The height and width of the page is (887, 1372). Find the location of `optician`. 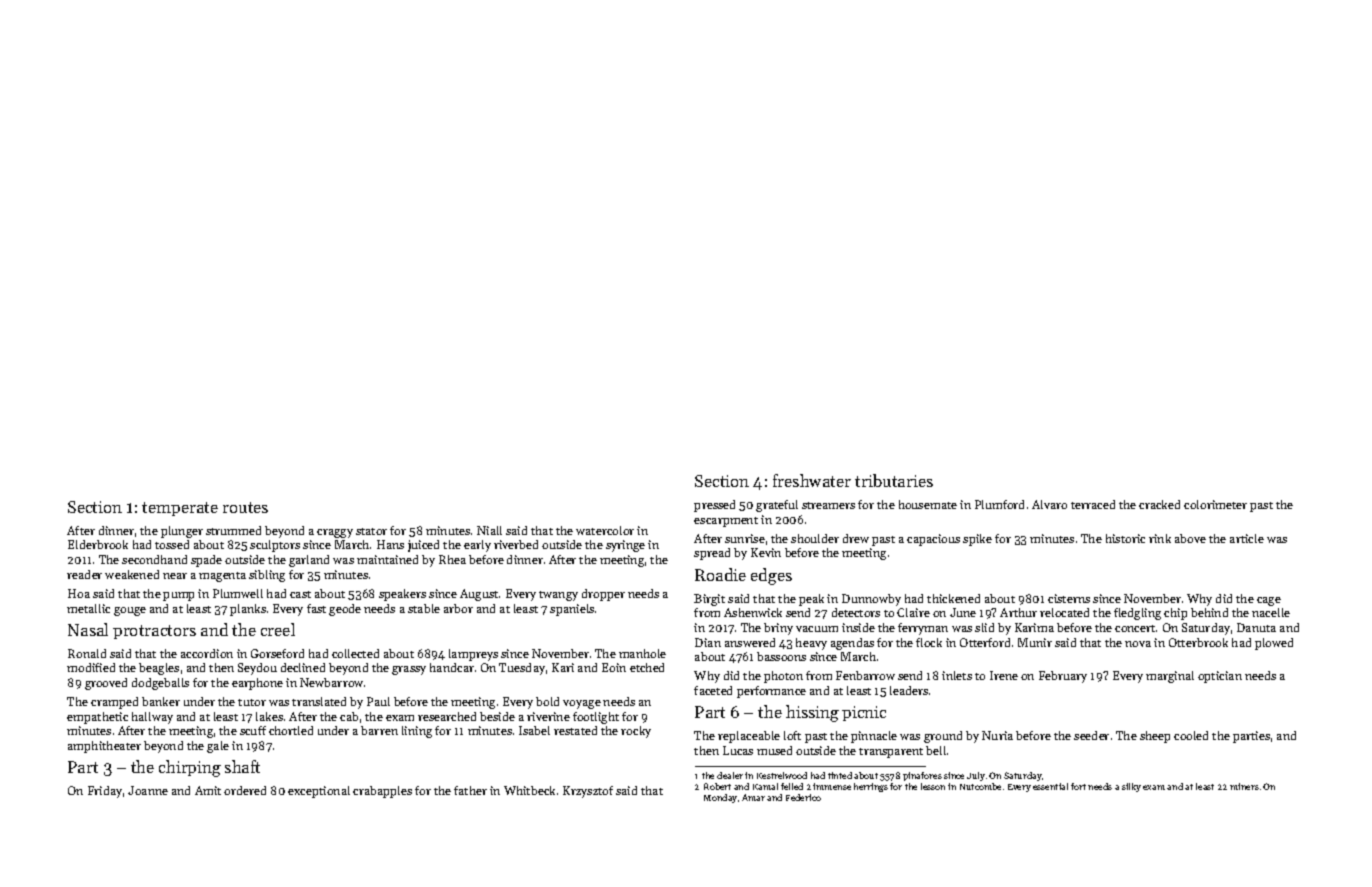

optician is located at coordinates (1220, 677).
